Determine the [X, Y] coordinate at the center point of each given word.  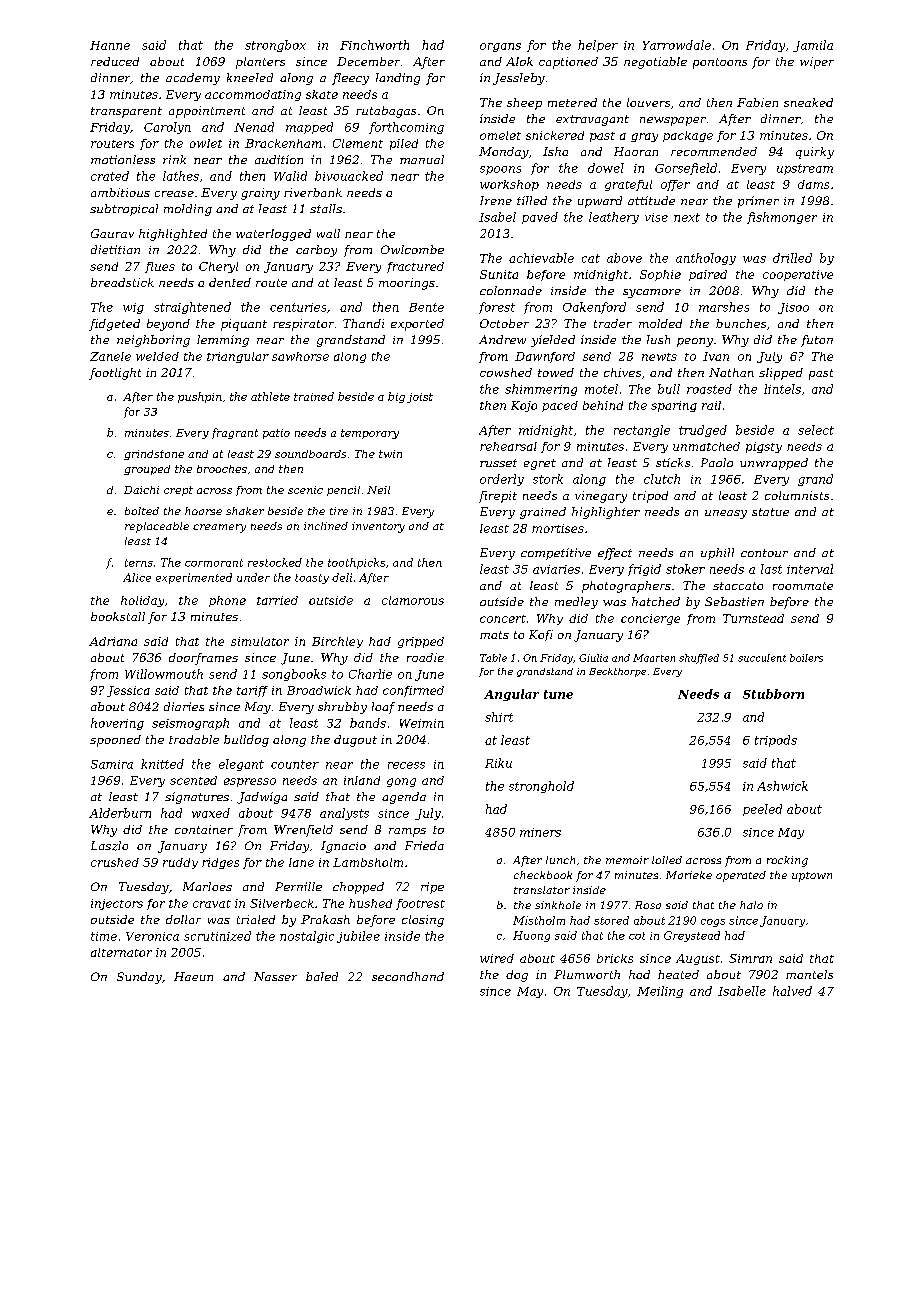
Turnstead [753, 618]
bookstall [118, 616]
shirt [499, 717]
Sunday [139, 978]
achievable [541, 258]
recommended [714, 151]
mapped [309, 128]
